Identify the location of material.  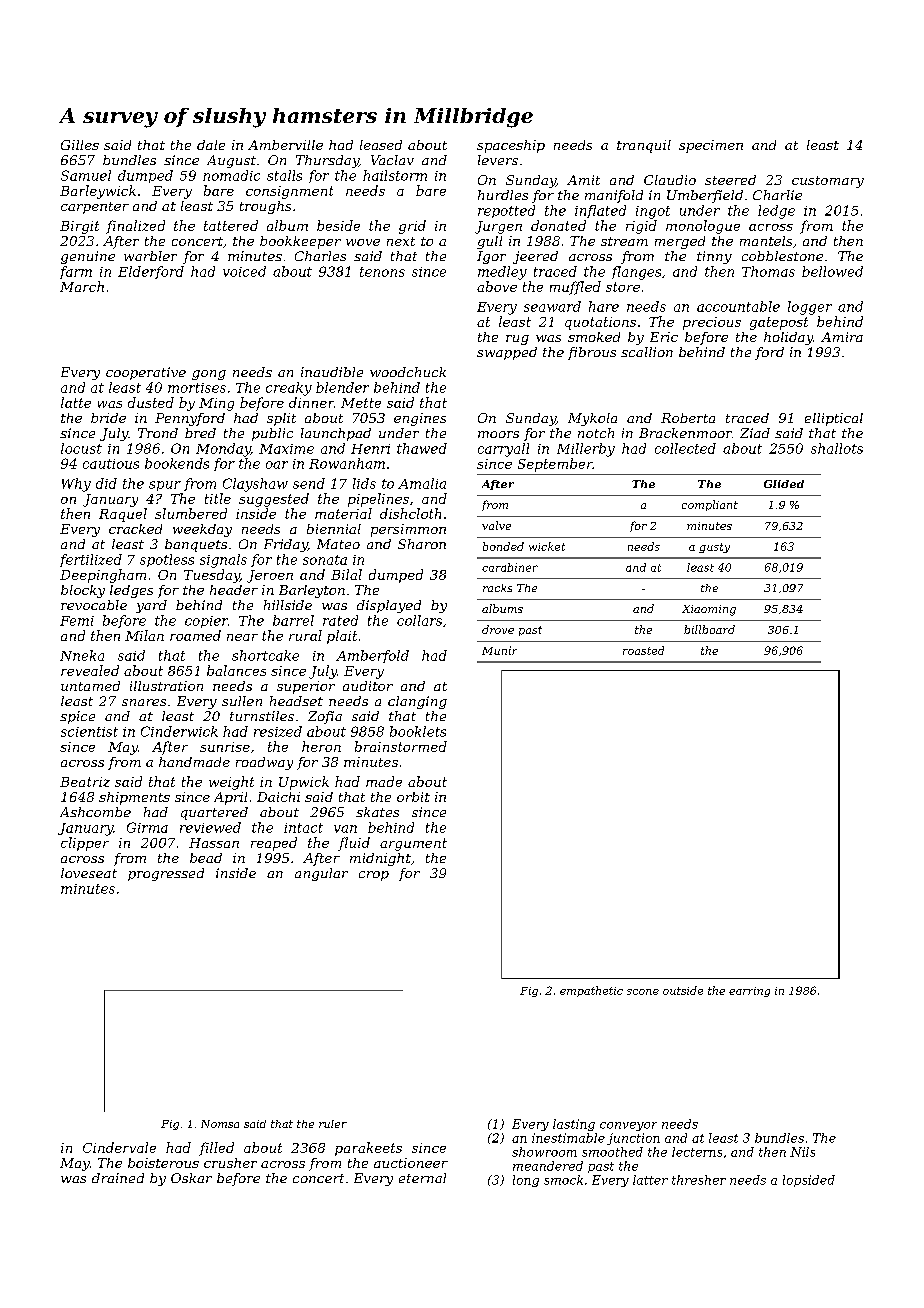
(343, 513).
